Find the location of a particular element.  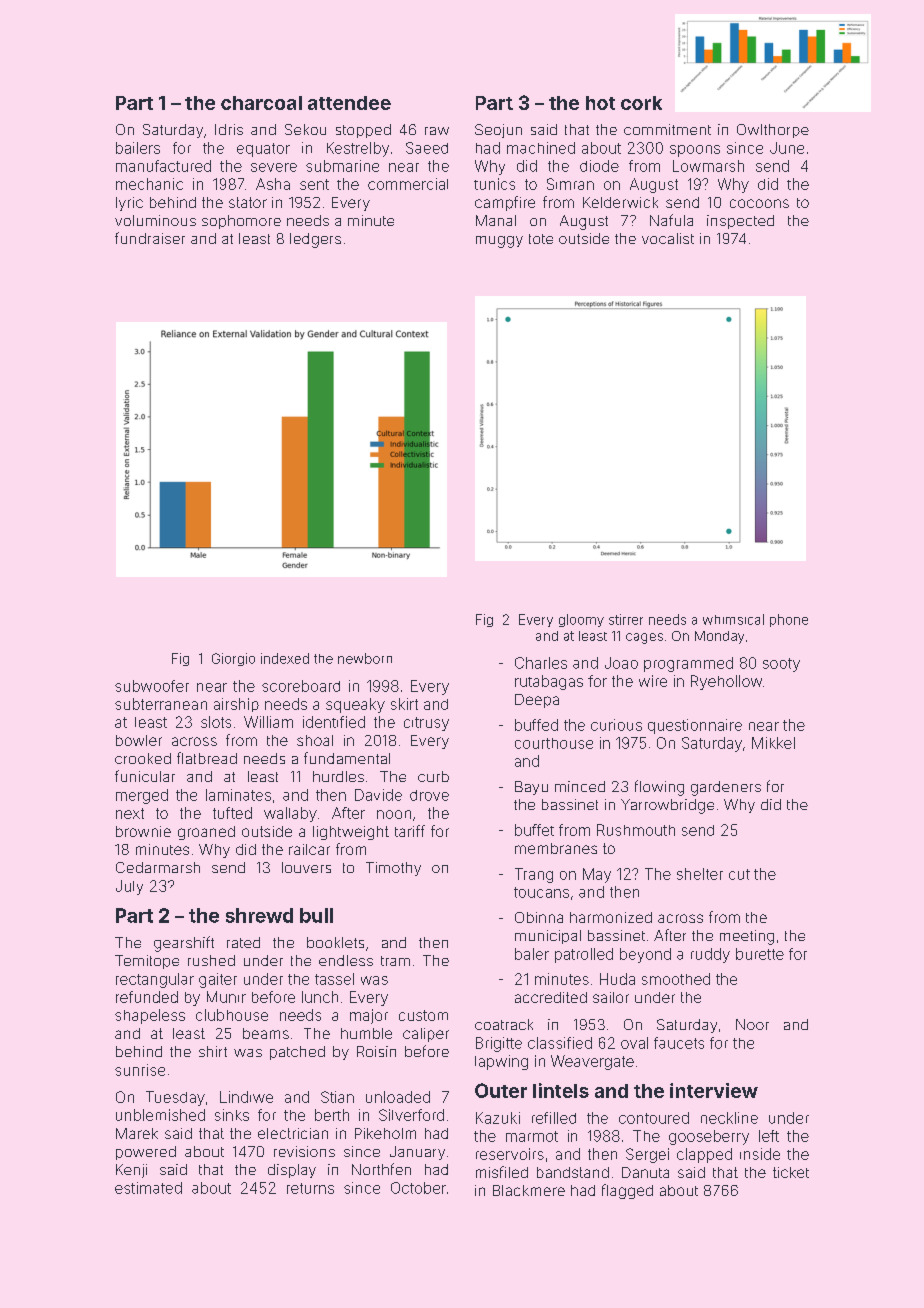

caliper is located at coordinates (426, 1035).
